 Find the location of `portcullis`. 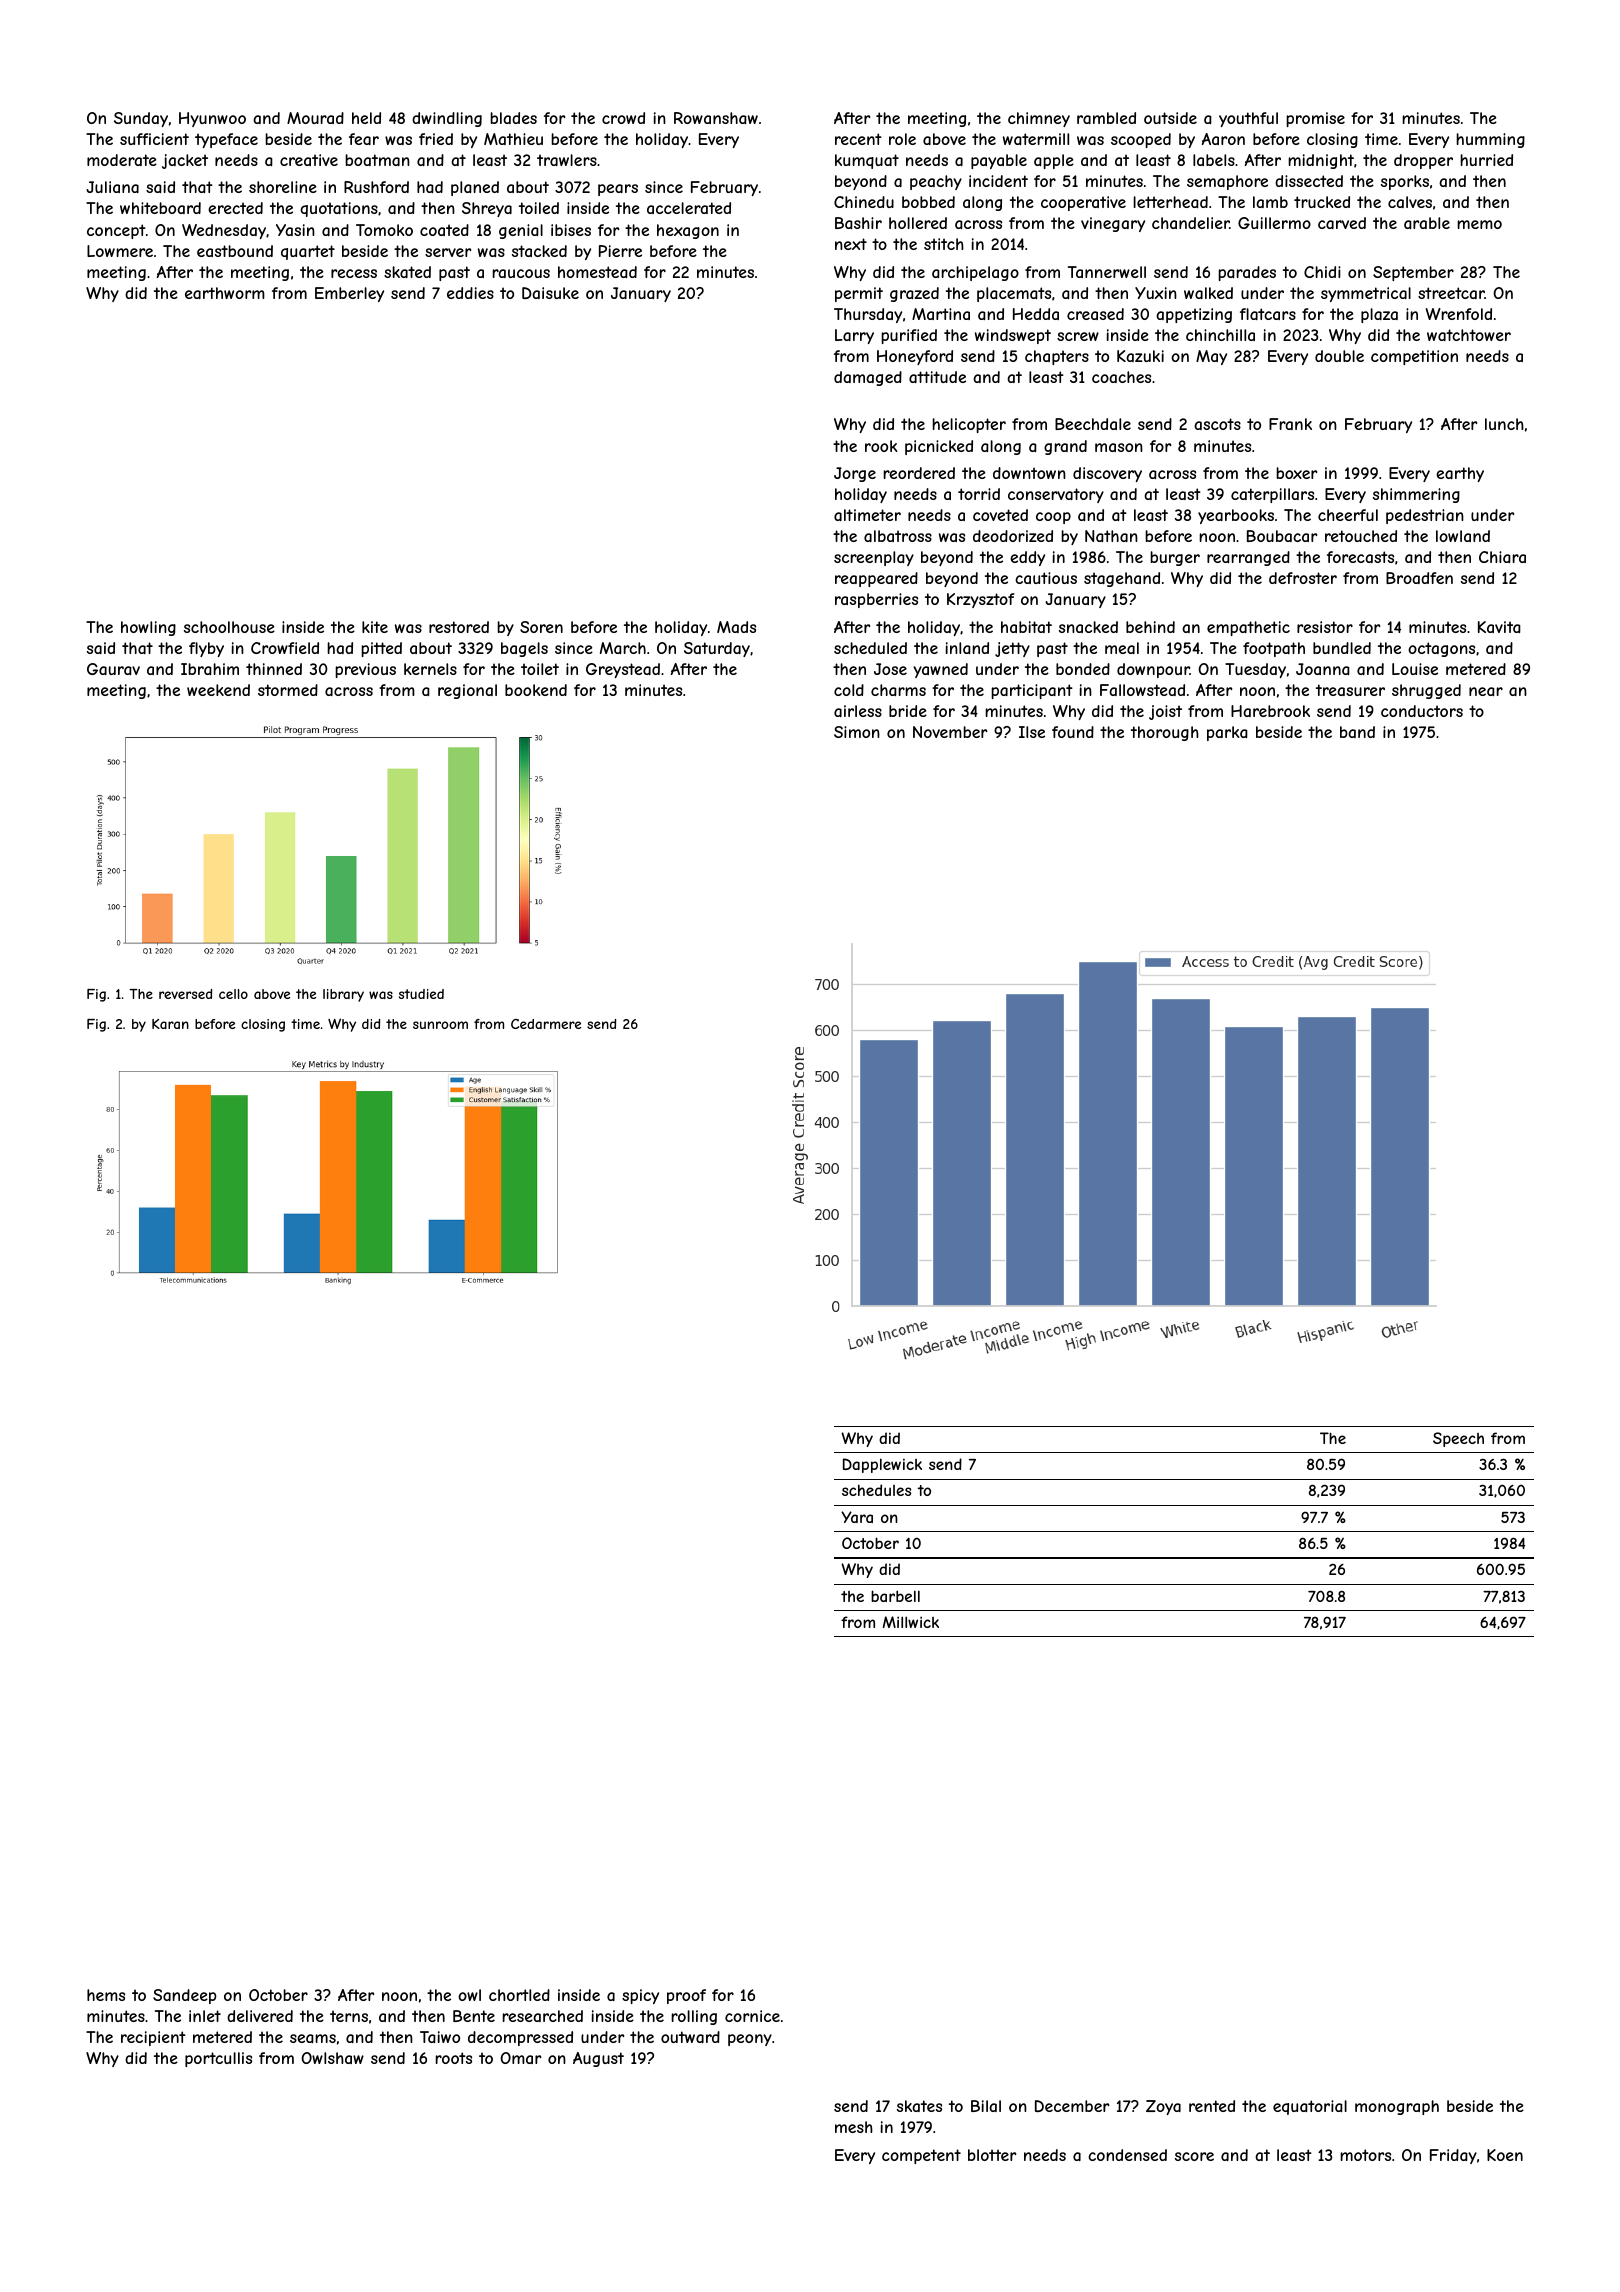

portcullis is located at coordinates (218, 2059).
